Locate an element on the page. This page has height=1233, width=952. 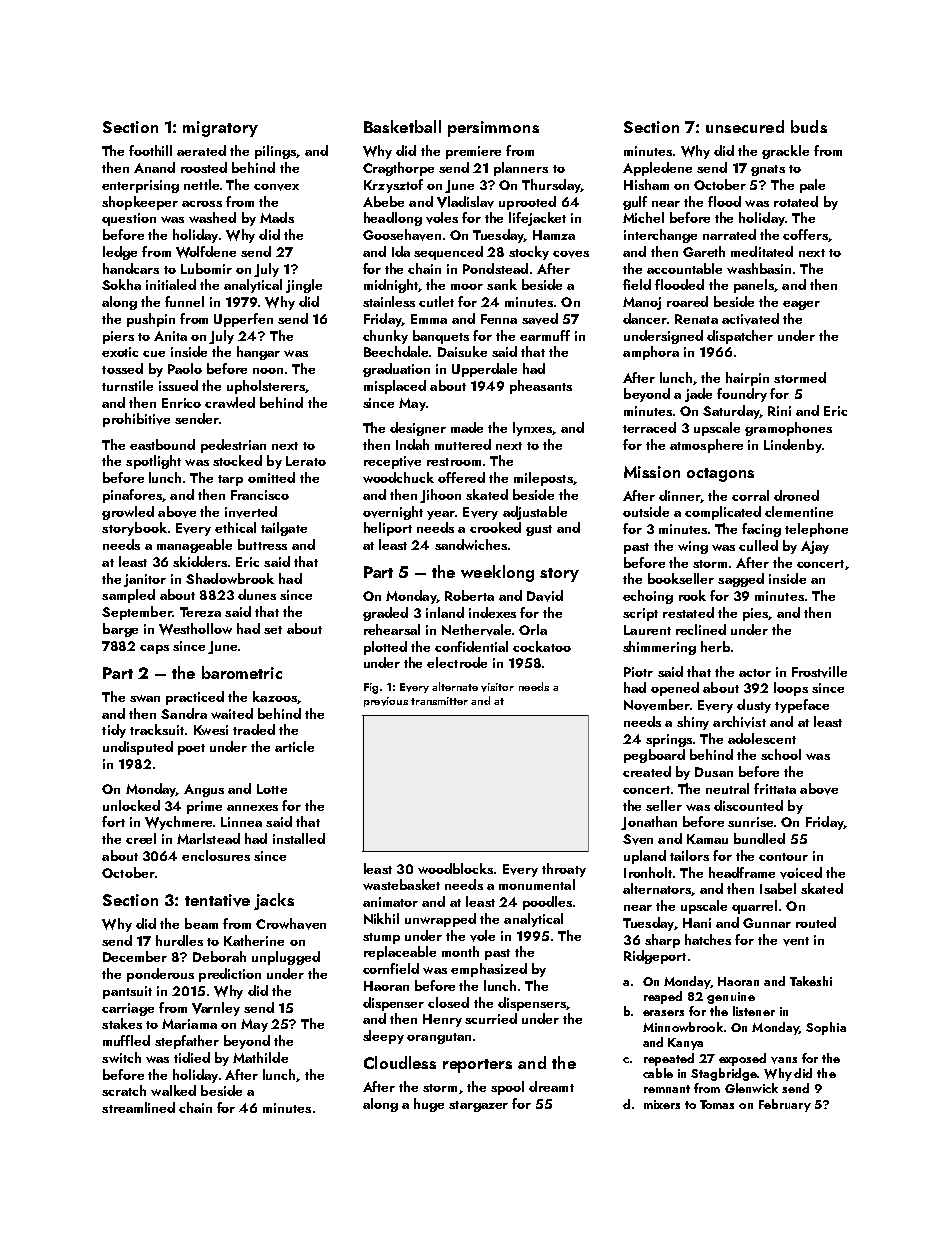
unsecured is located at coordinates (745, 126).
